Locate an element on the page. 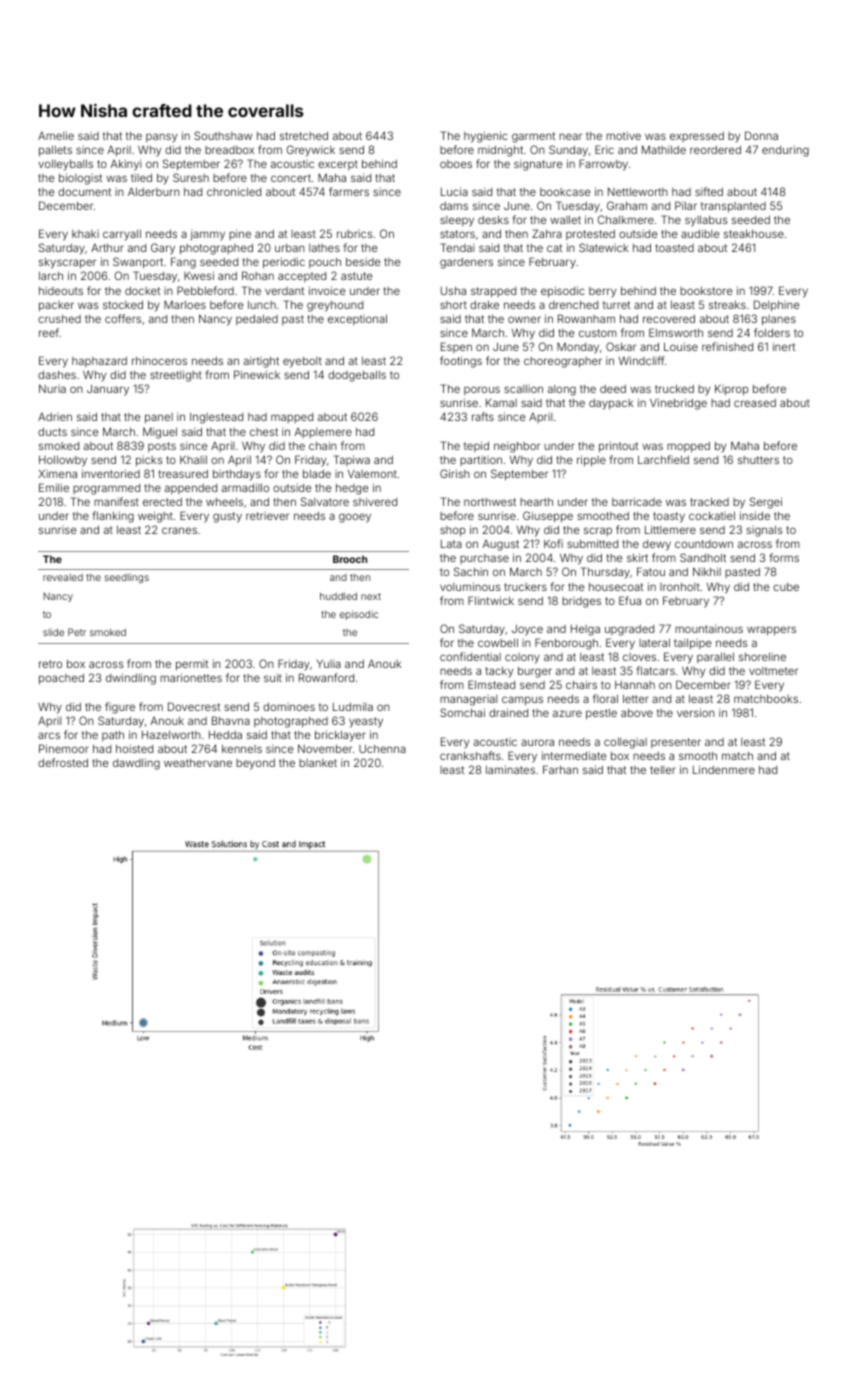 The image size is (849, 1400). blade is located at coordinates (317, 473).
